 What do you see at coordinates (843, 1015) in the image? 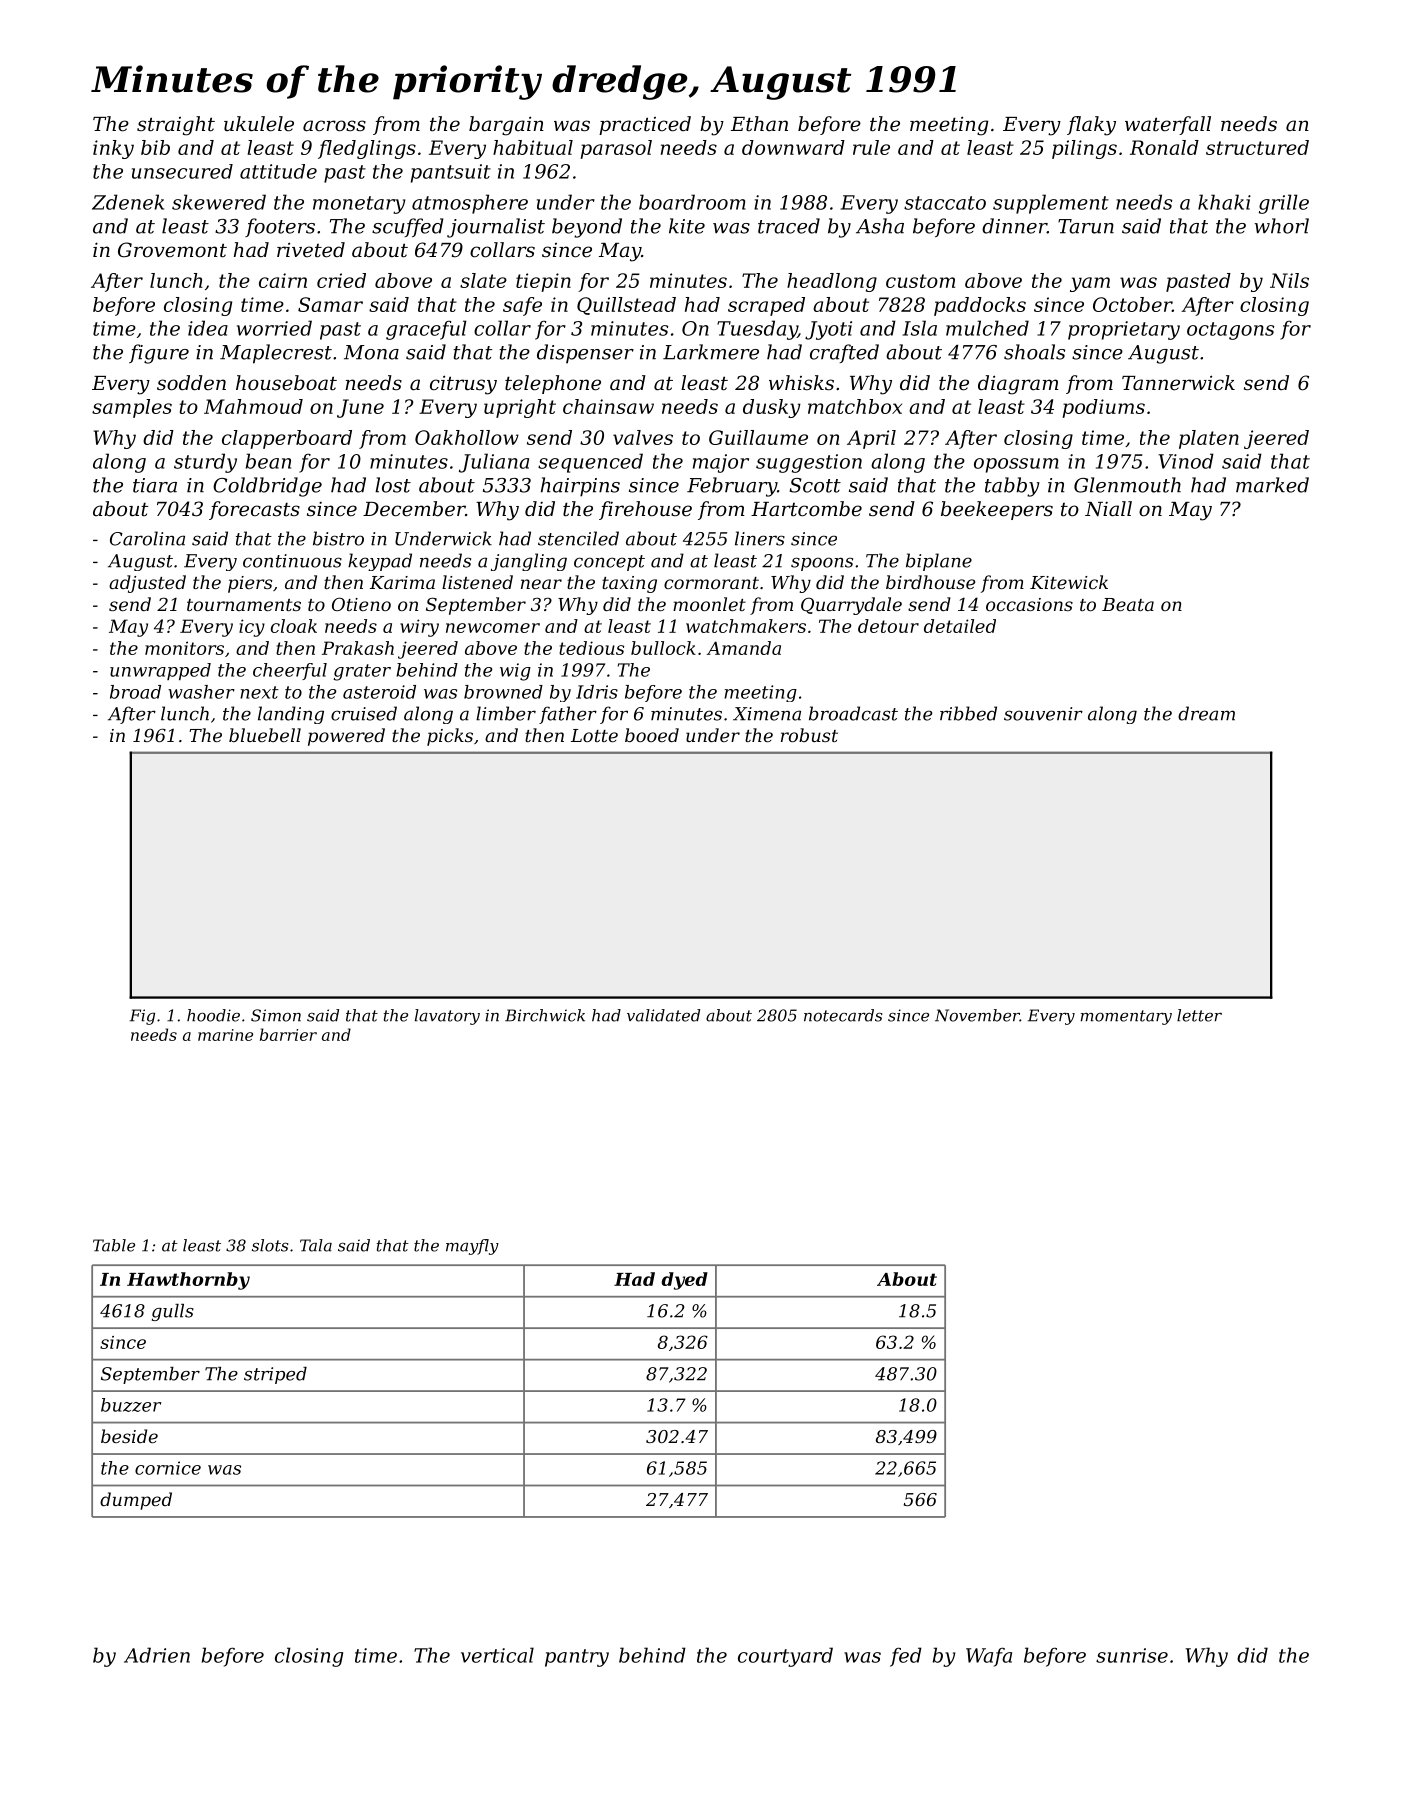
I see `notecards` at bounding box center [843, 1015].
